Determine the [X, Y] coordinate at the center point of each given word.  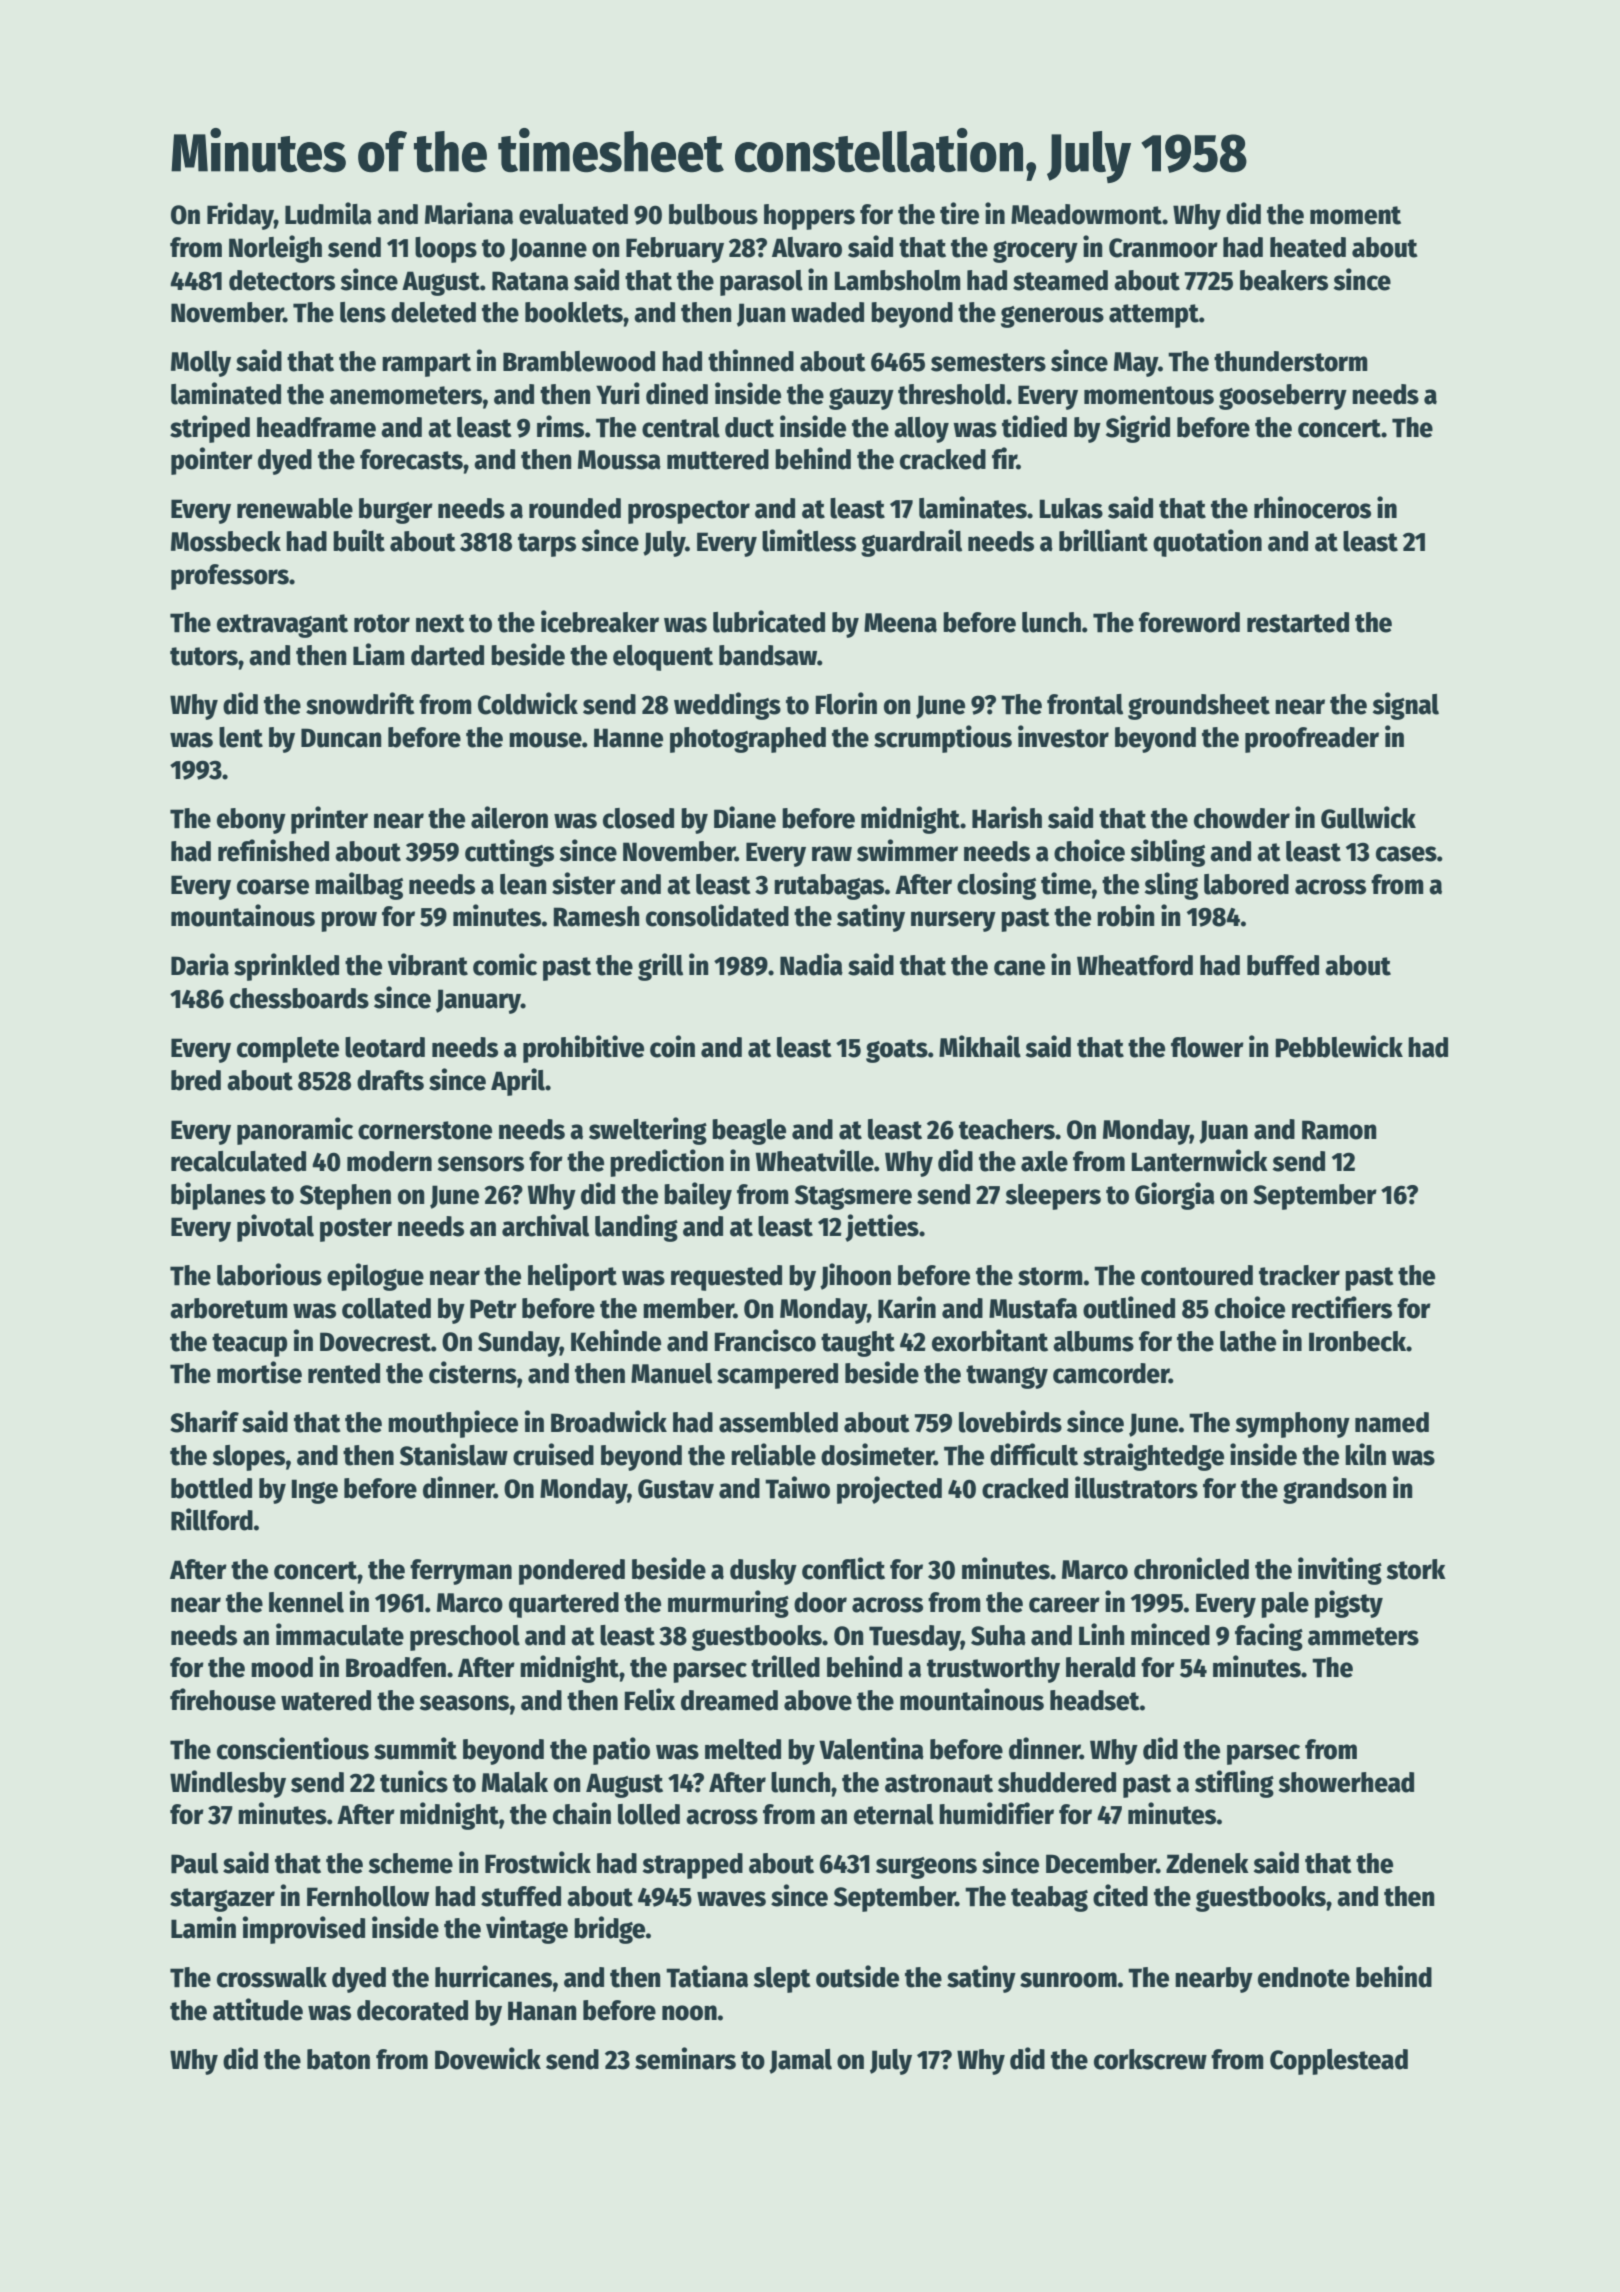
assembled [778, 1422]
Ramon [1339, 1130]
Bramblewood [579, 361]
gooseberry [1283, 397]
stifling [1234, 1784]
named [1392, 1422]
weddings [727, 706]
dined [677, 393]
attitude [258, 2009]
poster [356, 1230]
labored [1246, 884]
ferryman [461, 1572]
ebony [251, 821]
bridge [609, 1930]
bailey [698, 1196]
